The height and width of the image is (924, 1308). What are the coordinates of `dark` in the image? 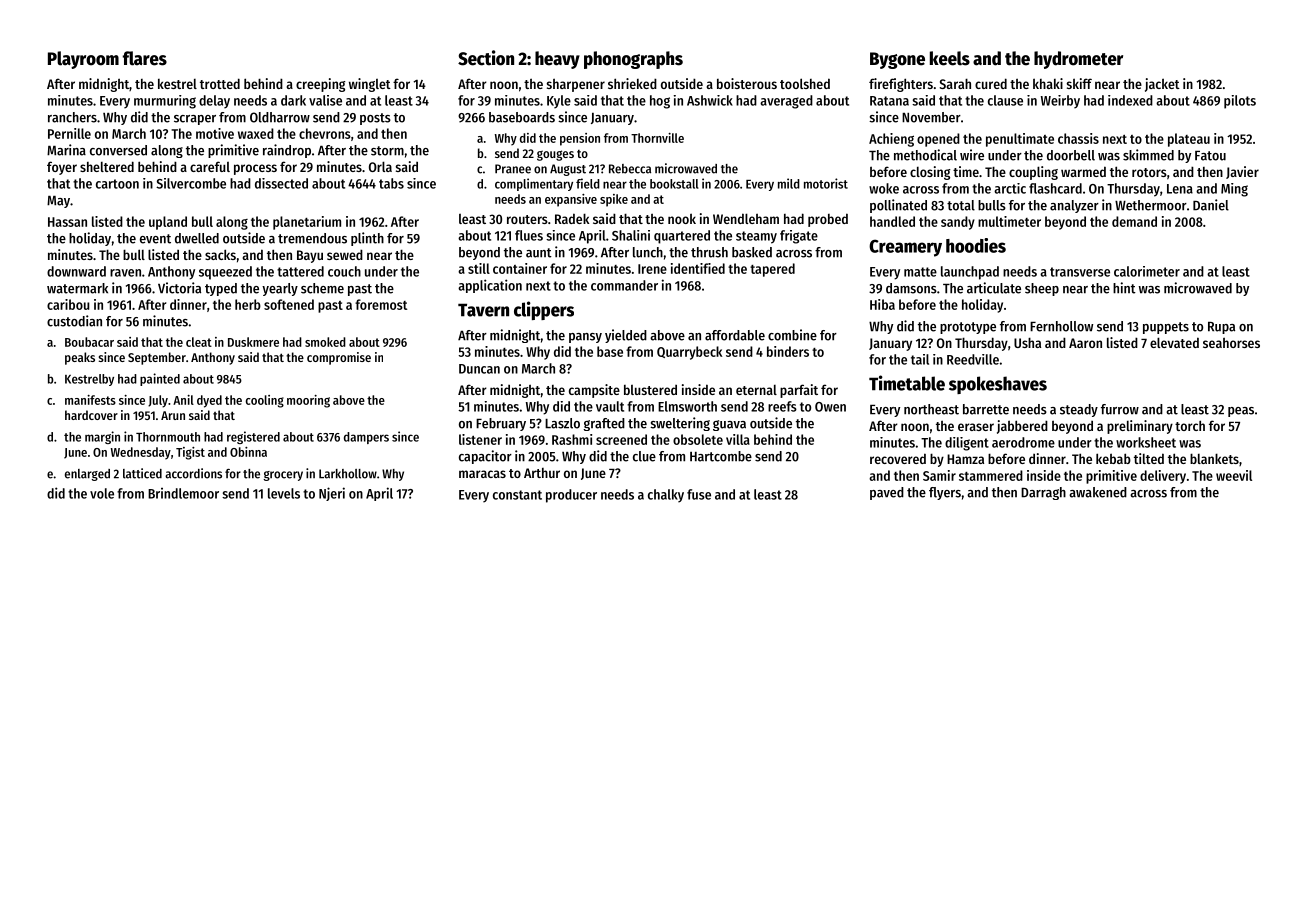 It's located at (293, 100).
